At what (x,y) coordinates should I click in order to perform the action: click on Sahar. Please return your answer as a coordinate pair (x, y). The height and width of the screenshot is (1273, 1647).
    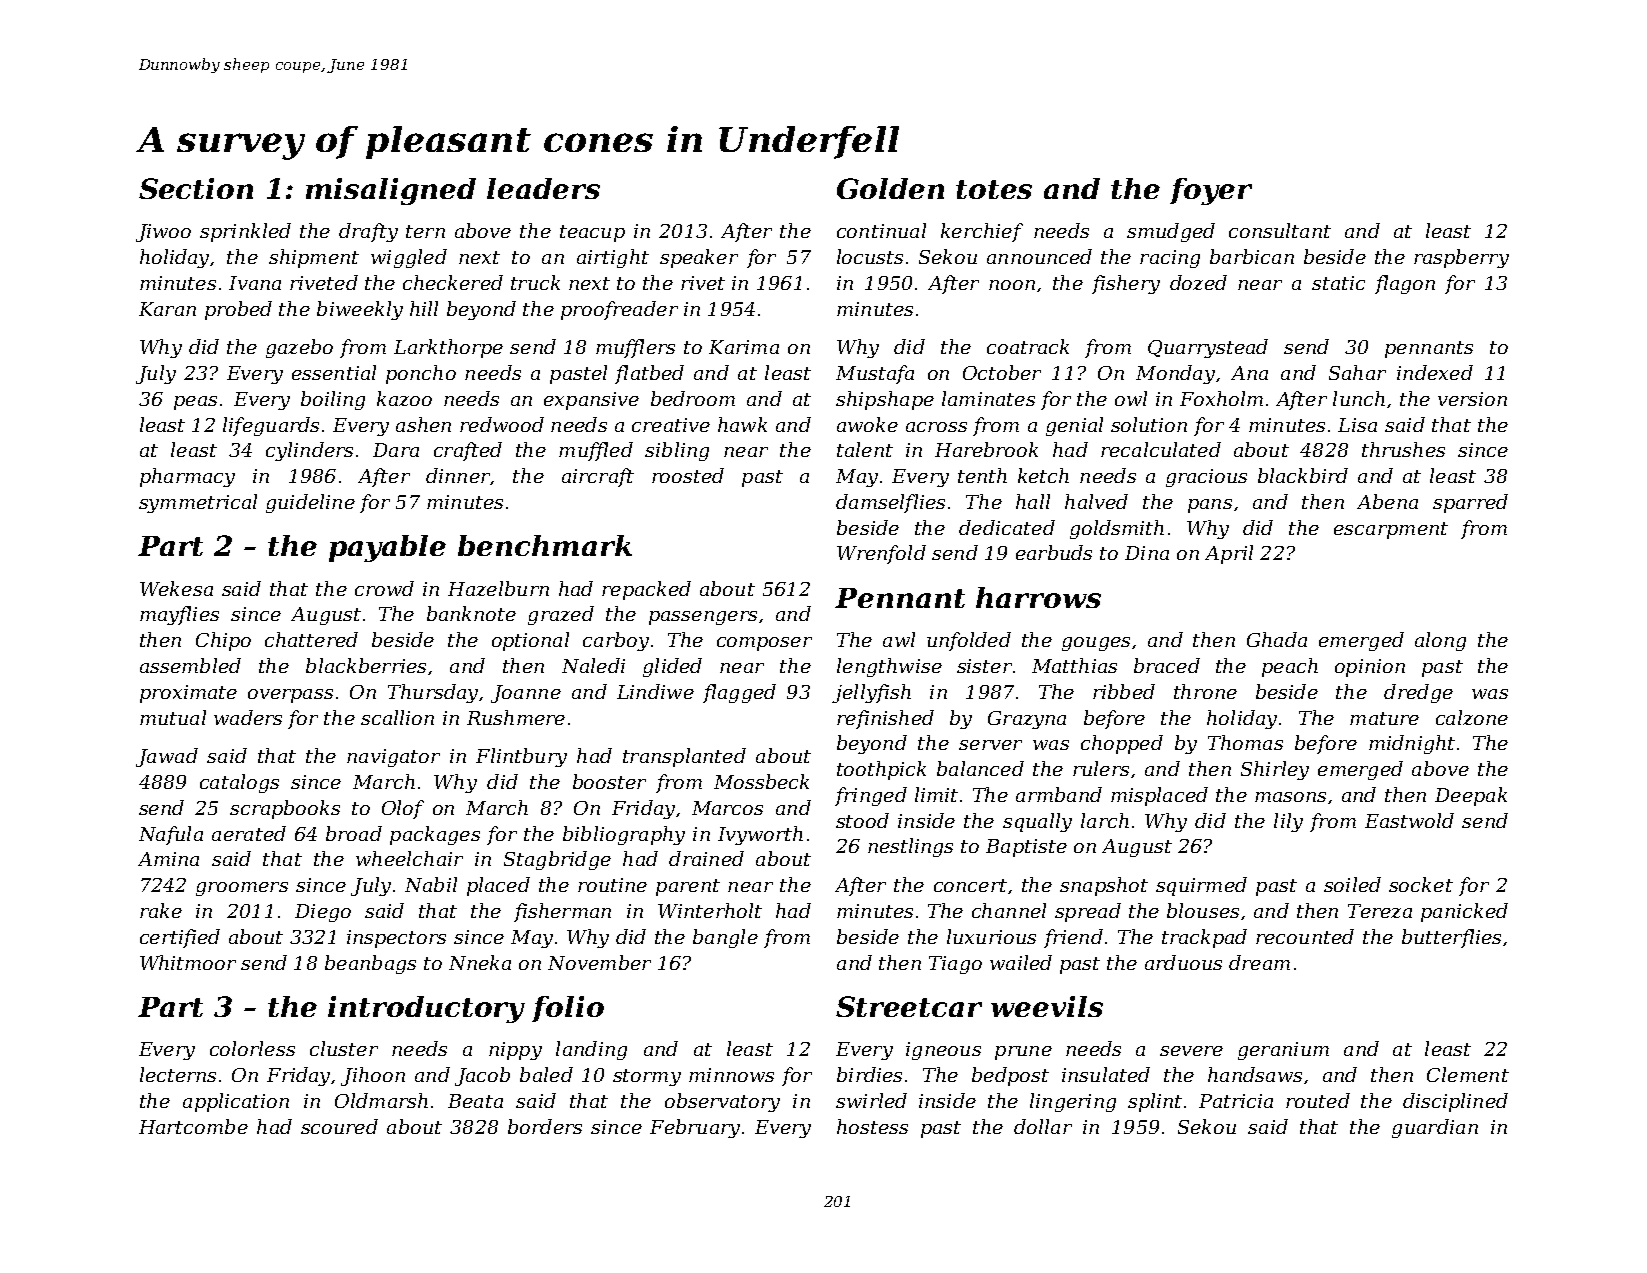
    Looking at the image, I should click on (1357, 372).
